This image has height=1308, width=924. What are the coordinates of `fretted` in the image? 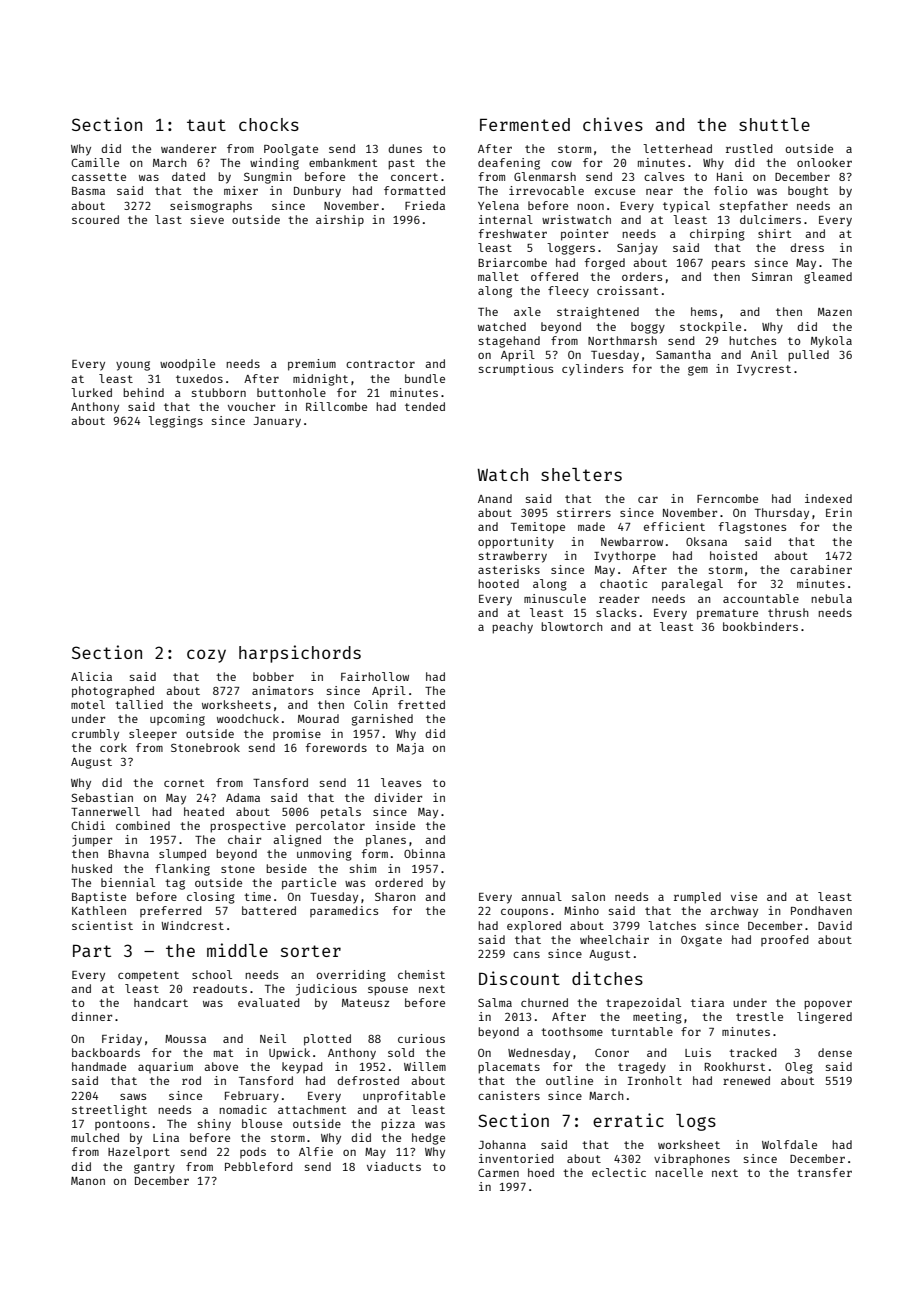 It's located at (421, 704).
